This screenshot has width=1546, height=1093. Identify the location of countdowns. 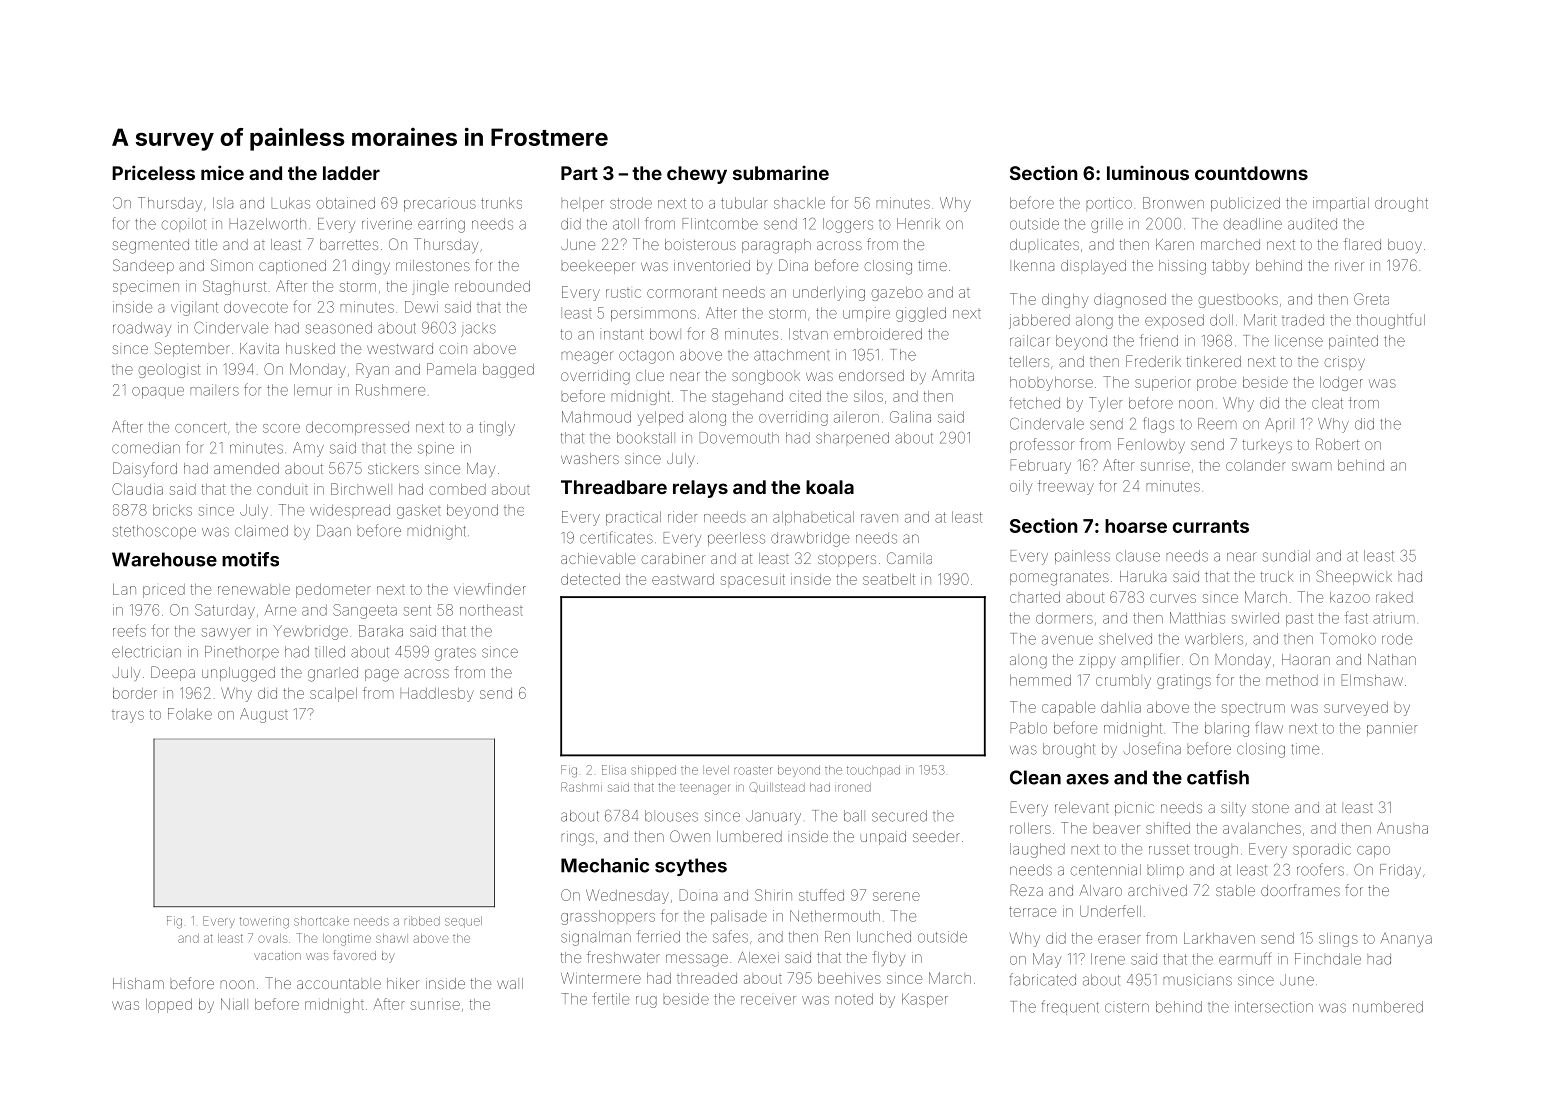
(1251, 173).
